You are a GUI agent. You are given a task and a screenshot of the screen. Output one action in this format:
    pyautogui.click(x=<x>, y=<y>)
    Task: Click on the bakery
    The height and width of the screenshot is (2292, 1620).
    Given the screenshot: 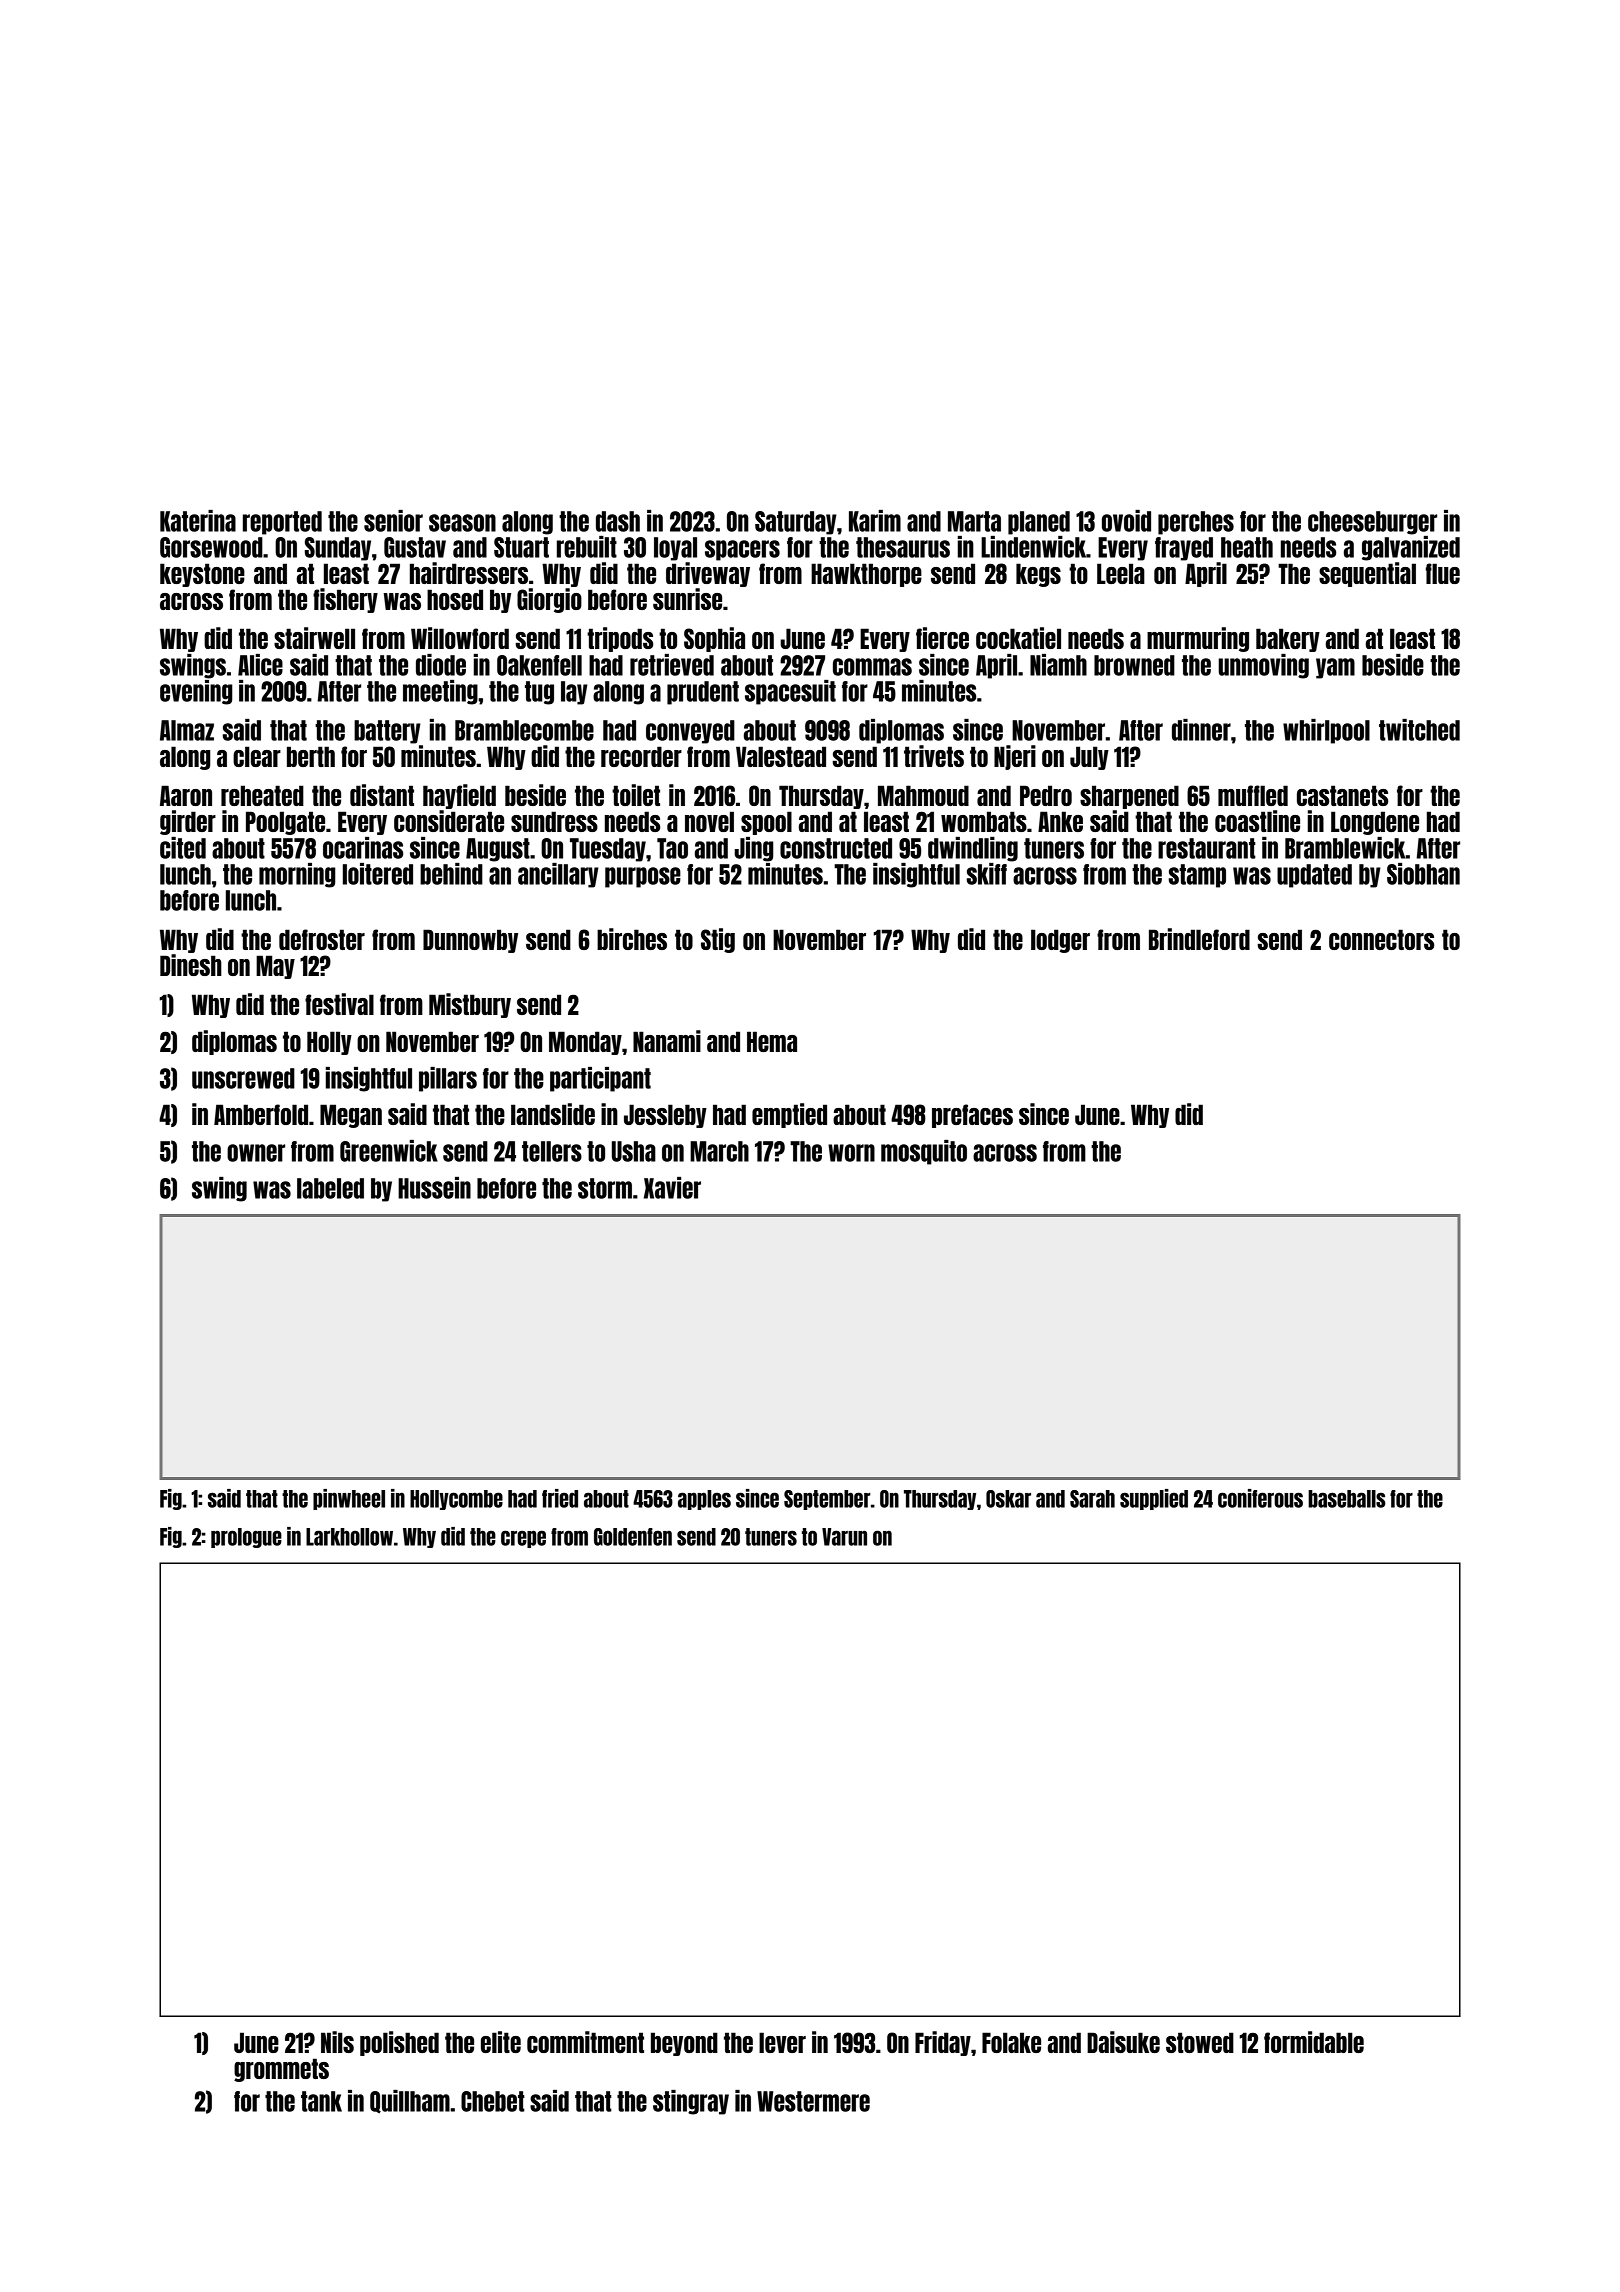 What is the action you would take?
    pyautogui.click(x=1288, y=640)
